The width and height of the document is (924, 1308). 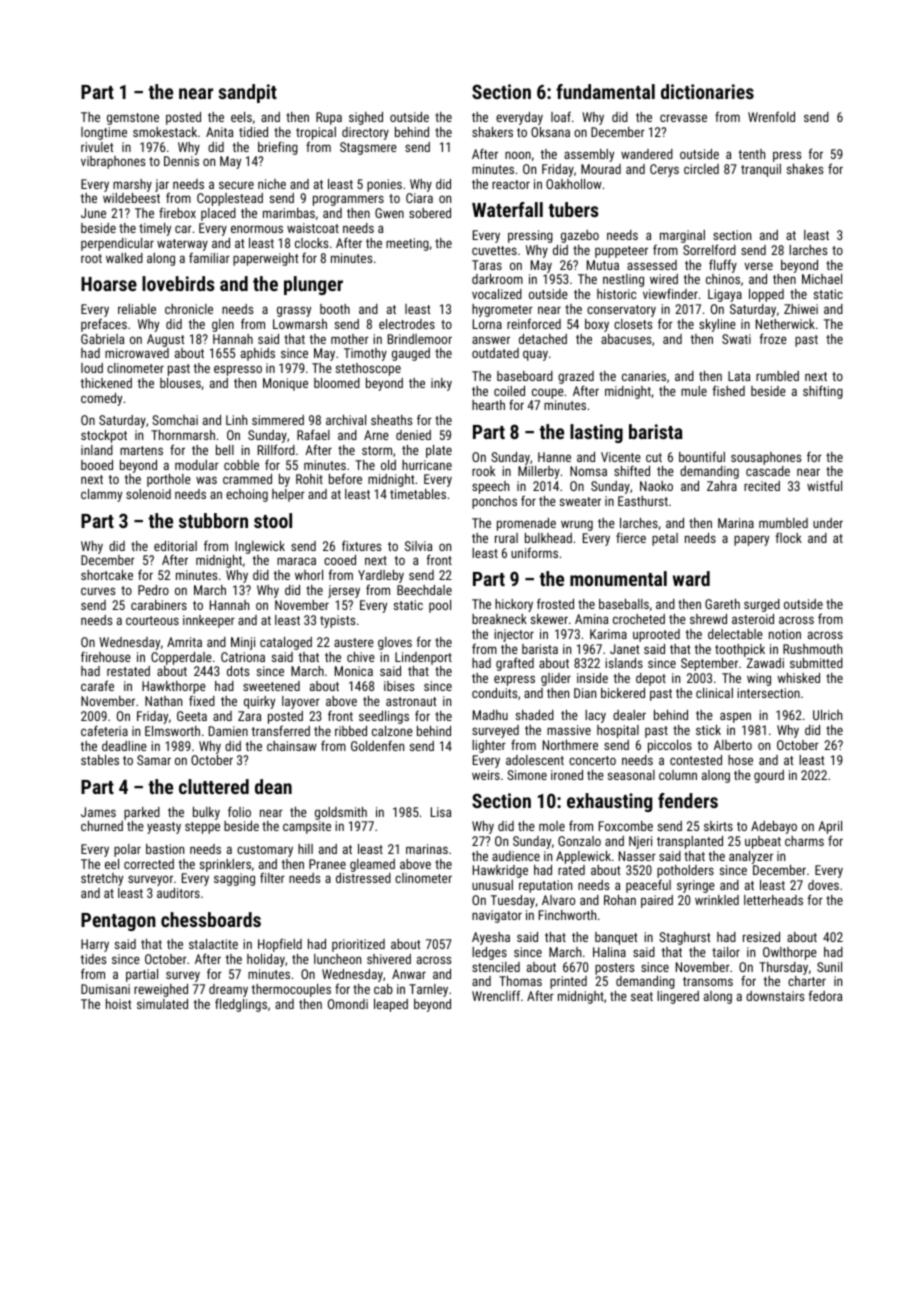 What do you see at coordinates (101, 495) in the document?
I see `clammy` at bounding box center [101, 495].
